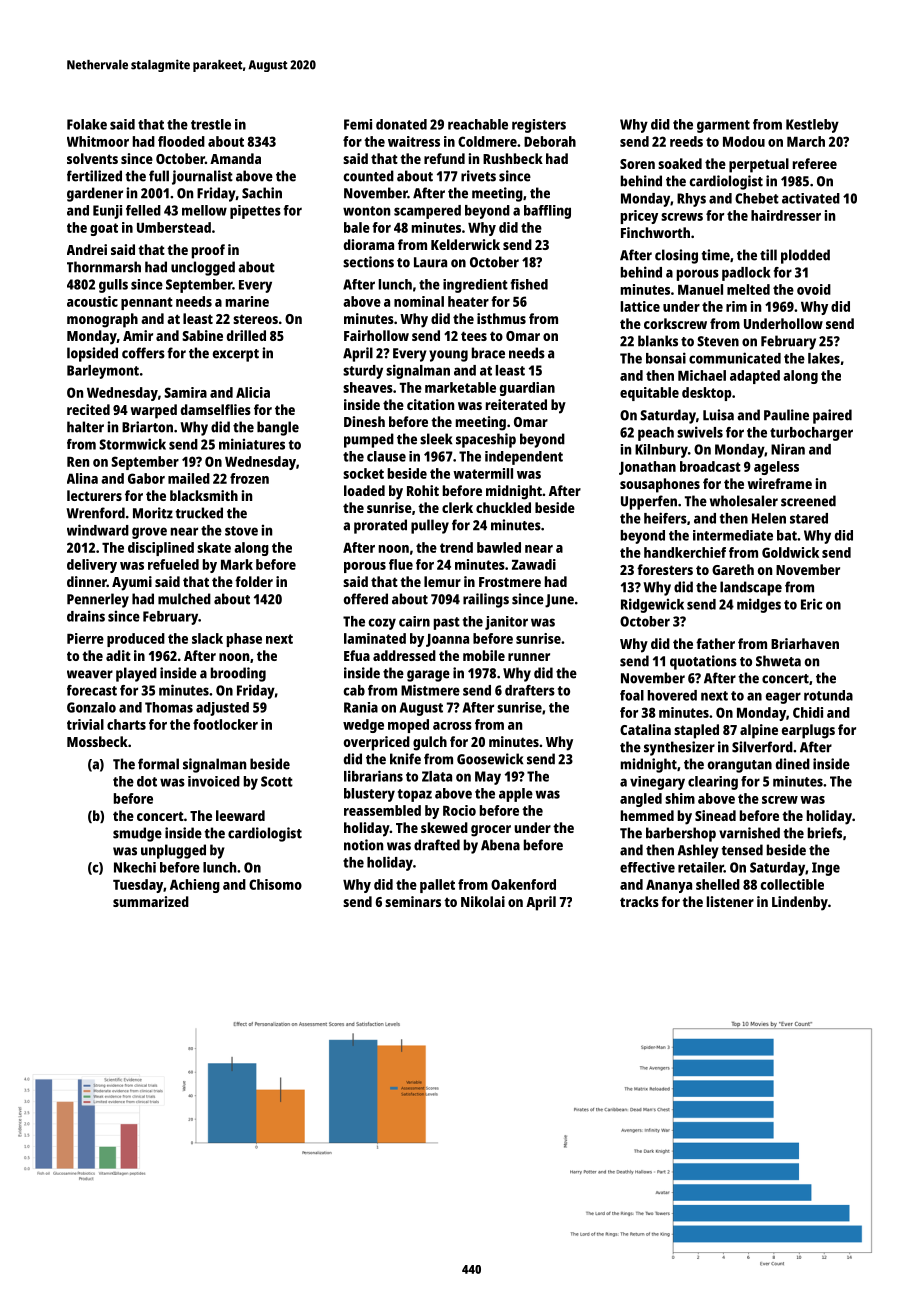 This image has height=1308, width=924. I want to click on disciplined, so click(161, 549).
